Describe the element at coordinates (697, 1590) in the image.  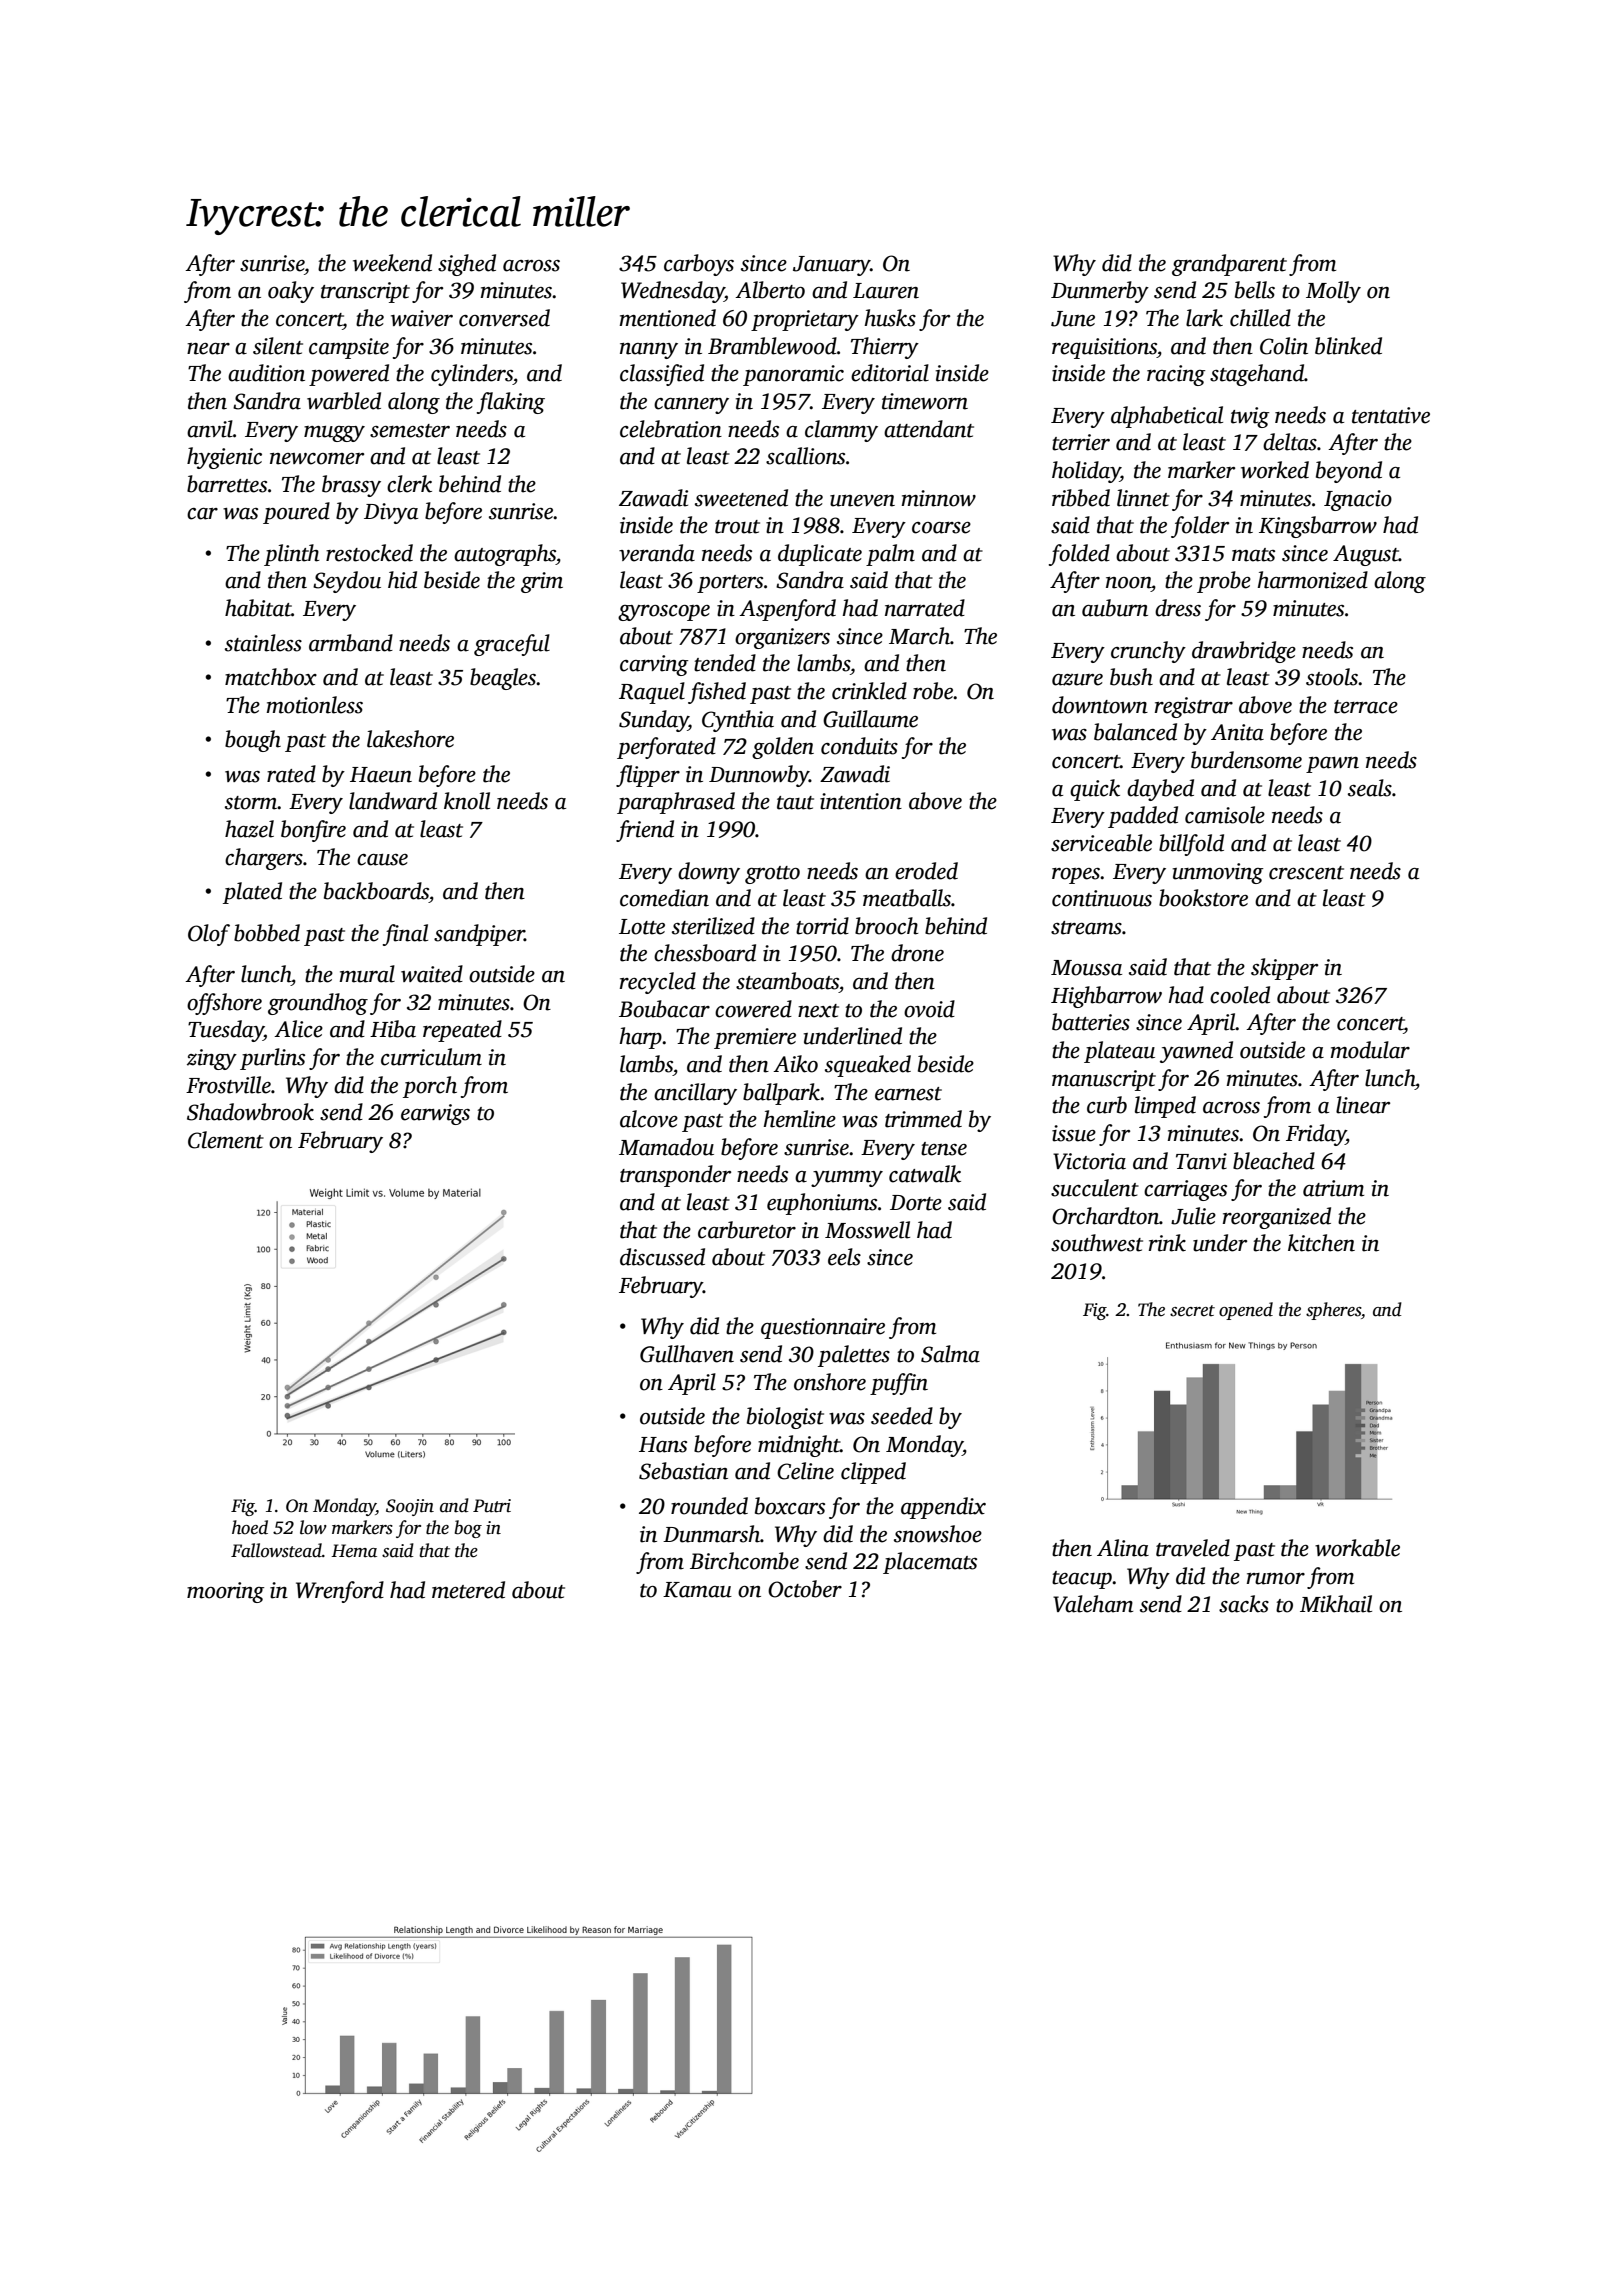
I see `Kamau` at that location.
